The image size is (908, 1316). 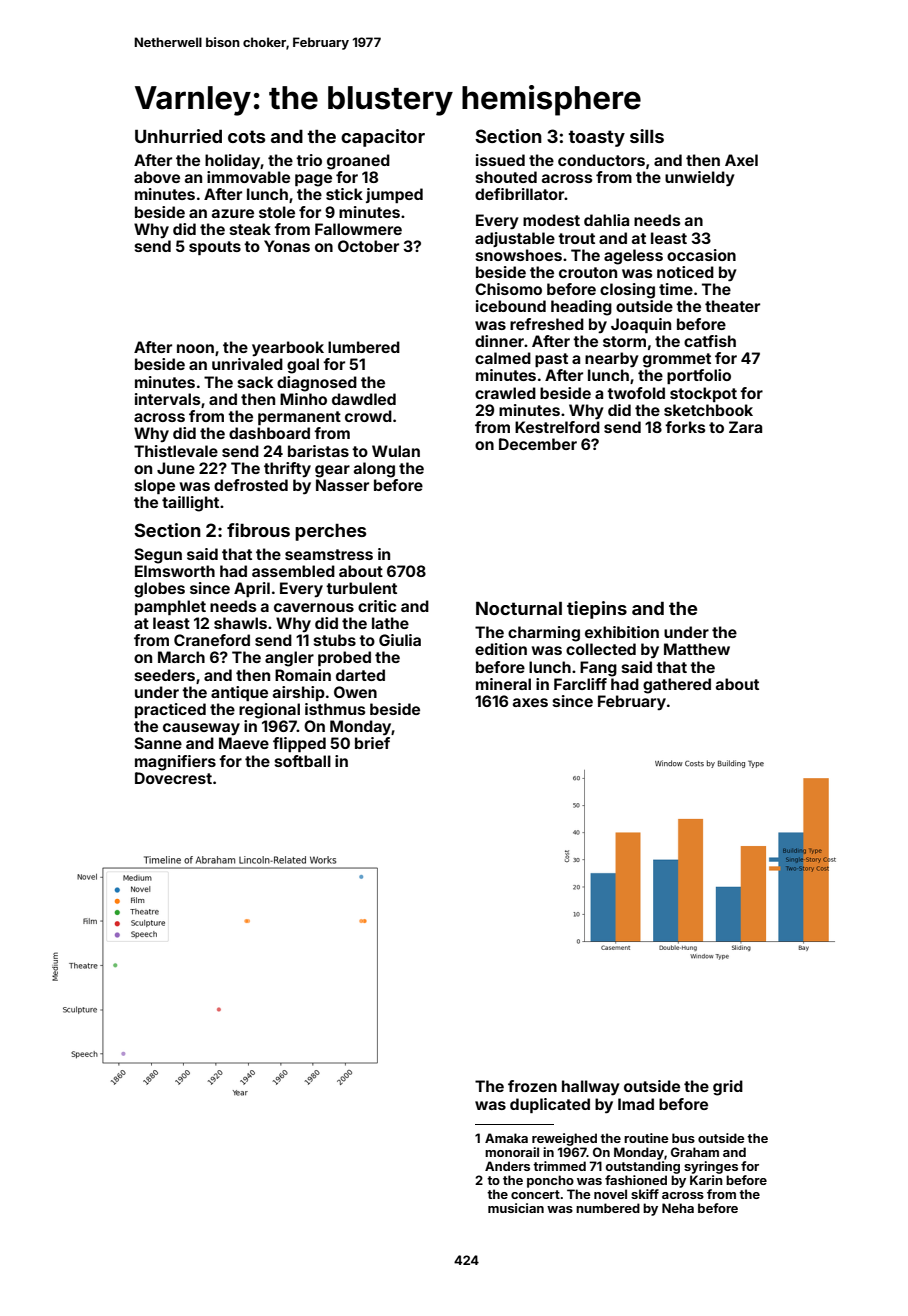 I want to click on Zara, so click(x=745, y=427).
